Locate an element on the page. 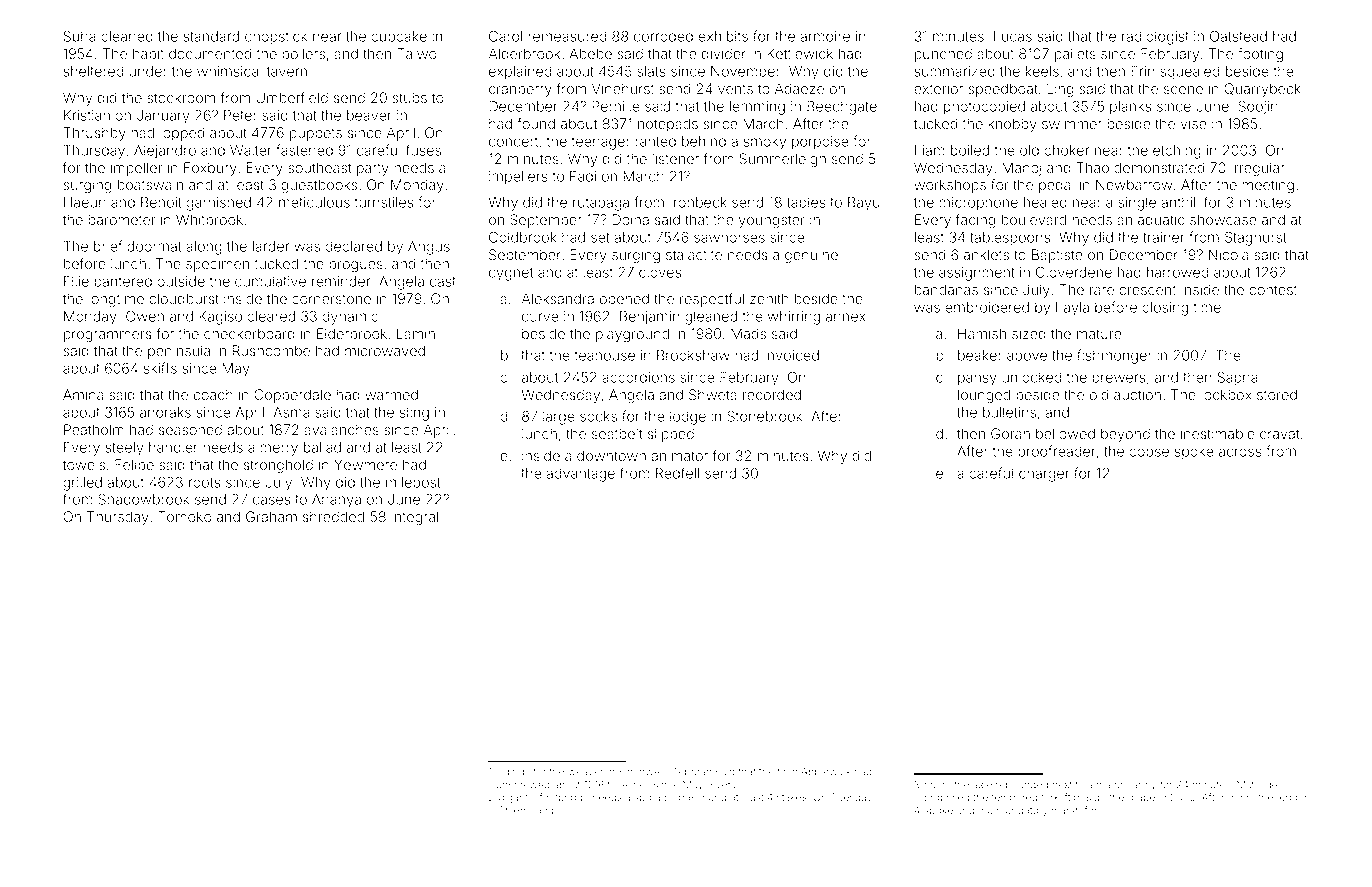 Image resolution: width=1372 pixels, height=887 pixels. shredded is located at coordinates (333, 517).
